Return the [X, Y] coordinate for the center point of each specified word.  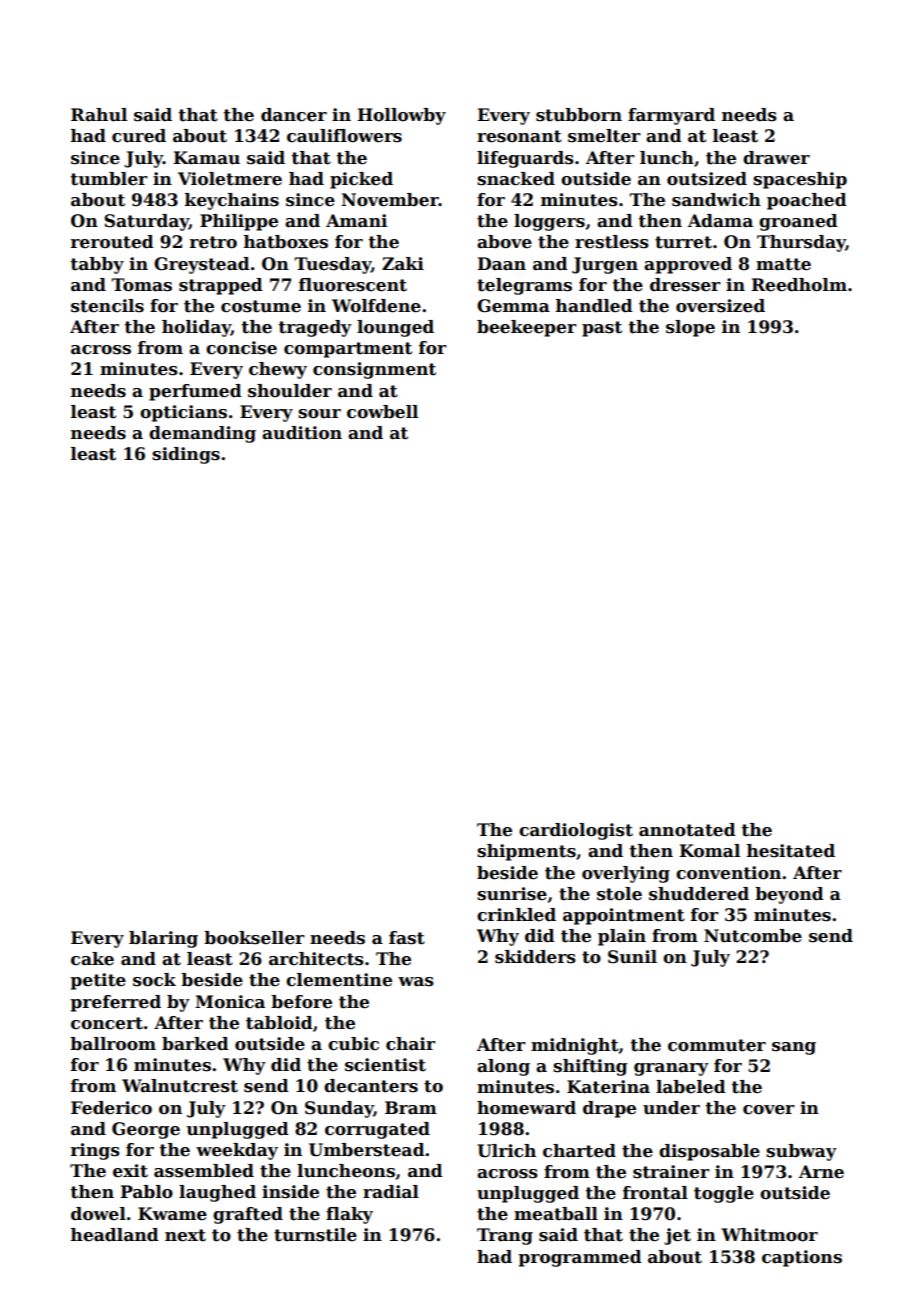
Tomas [142, 285]
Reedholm [799, 285]
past [602, 329]
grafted [248, 1215]
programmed [580, 1258]
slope [690, 328]
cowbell [382, 412]
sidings [186, 455]
